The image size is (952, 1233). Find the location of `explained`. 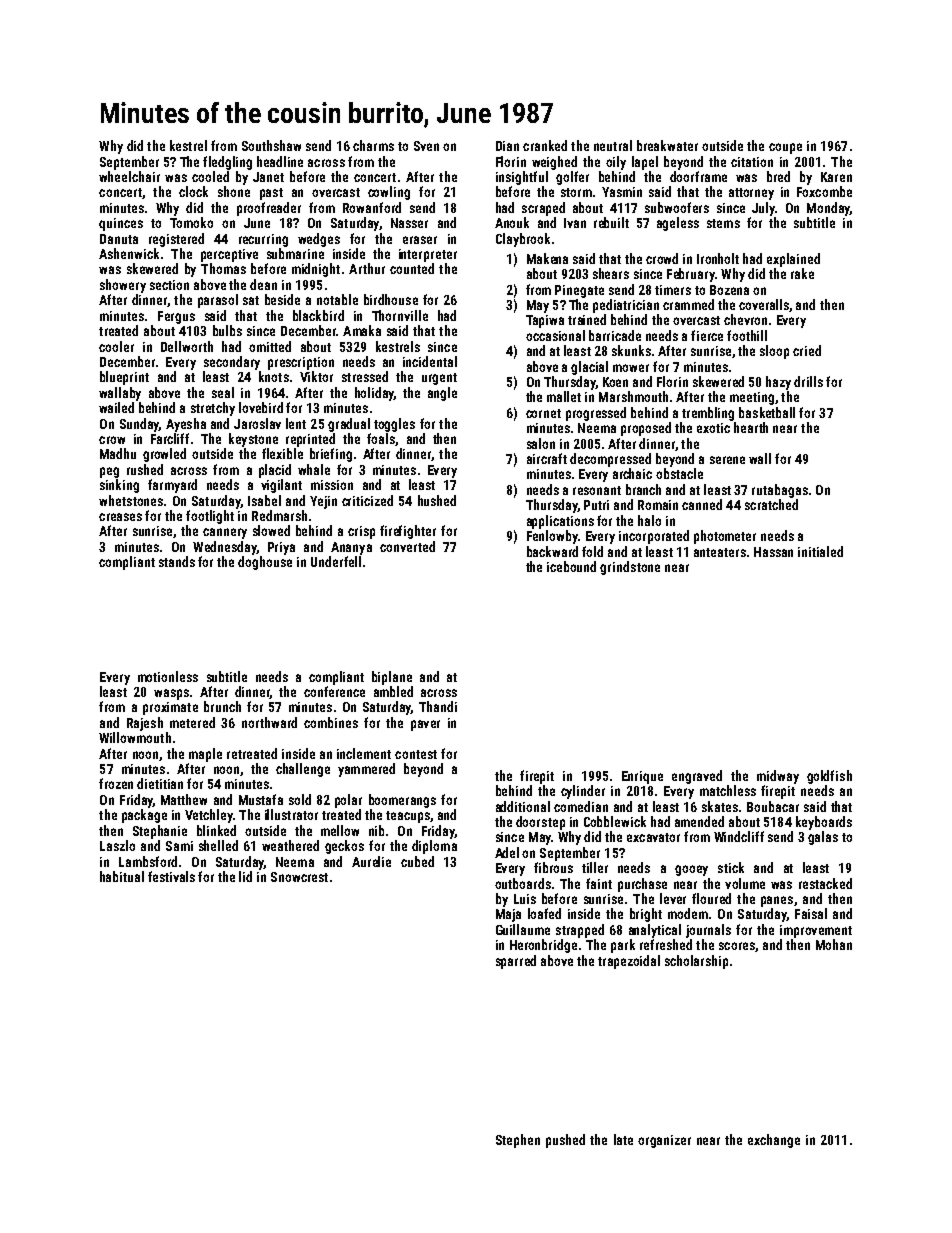

explained is located at coordinates (793, 260).
